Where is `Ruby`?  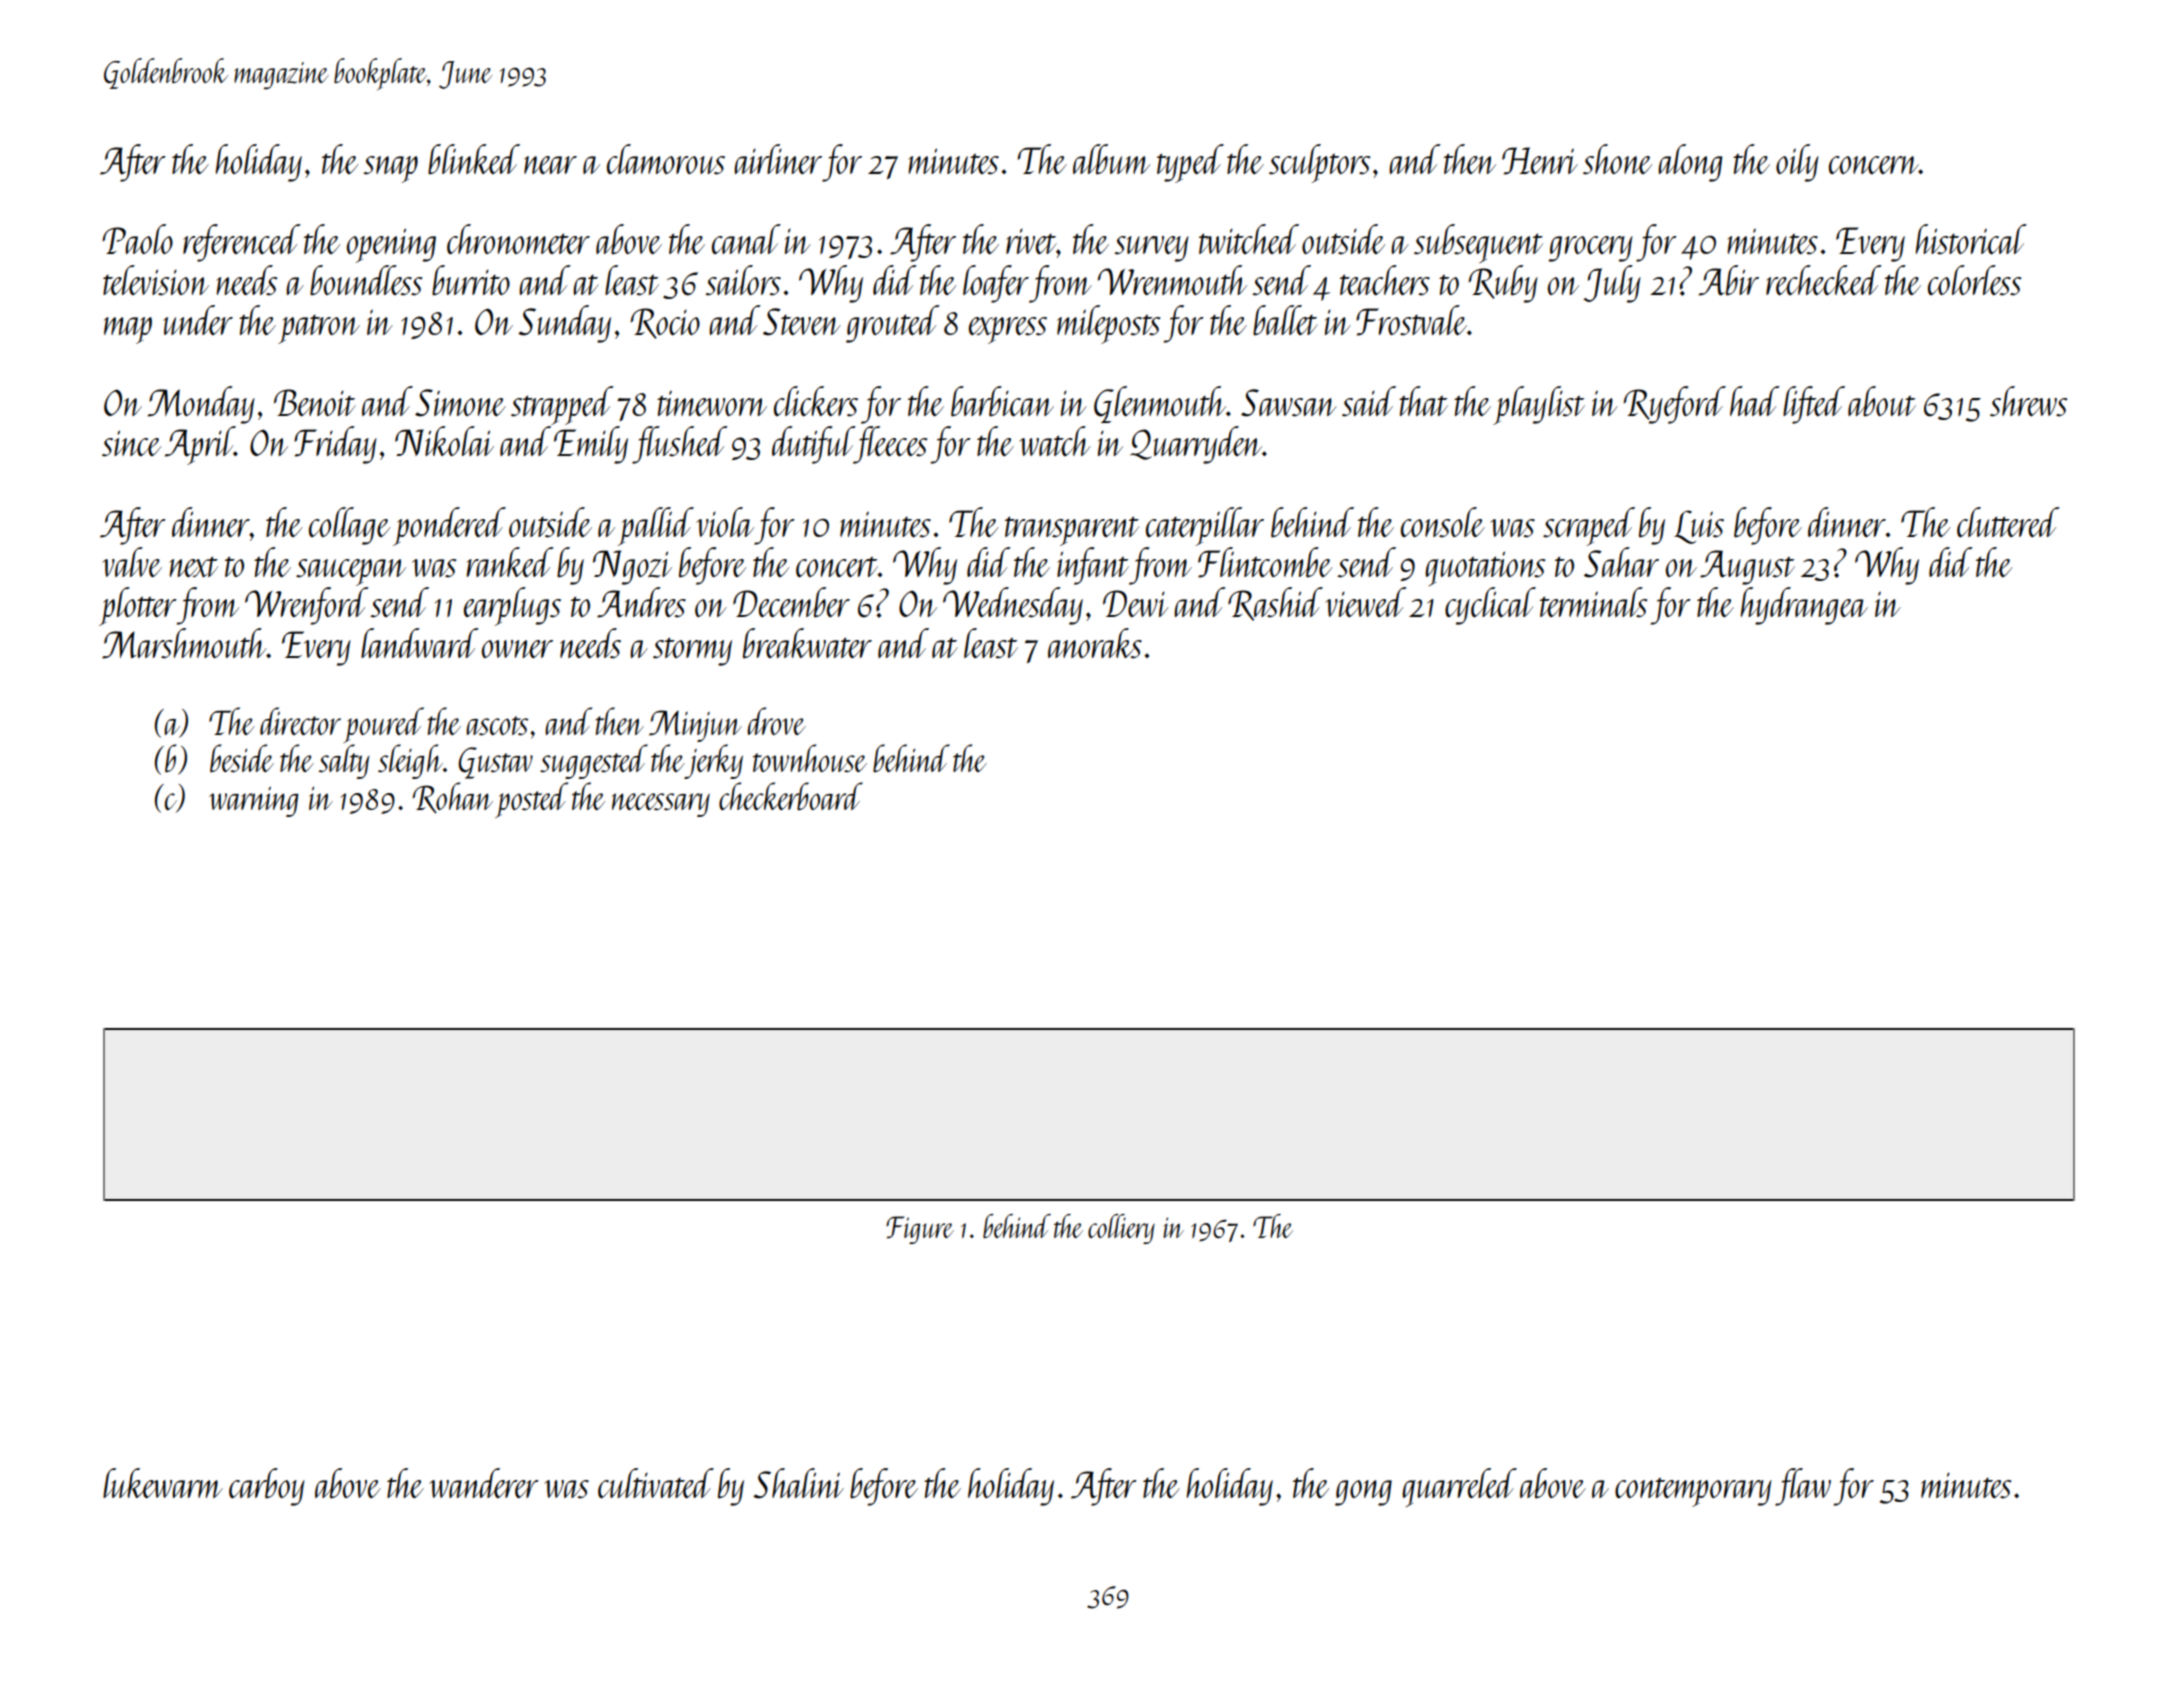
Ruby is located at coordinates (1503, 284).
